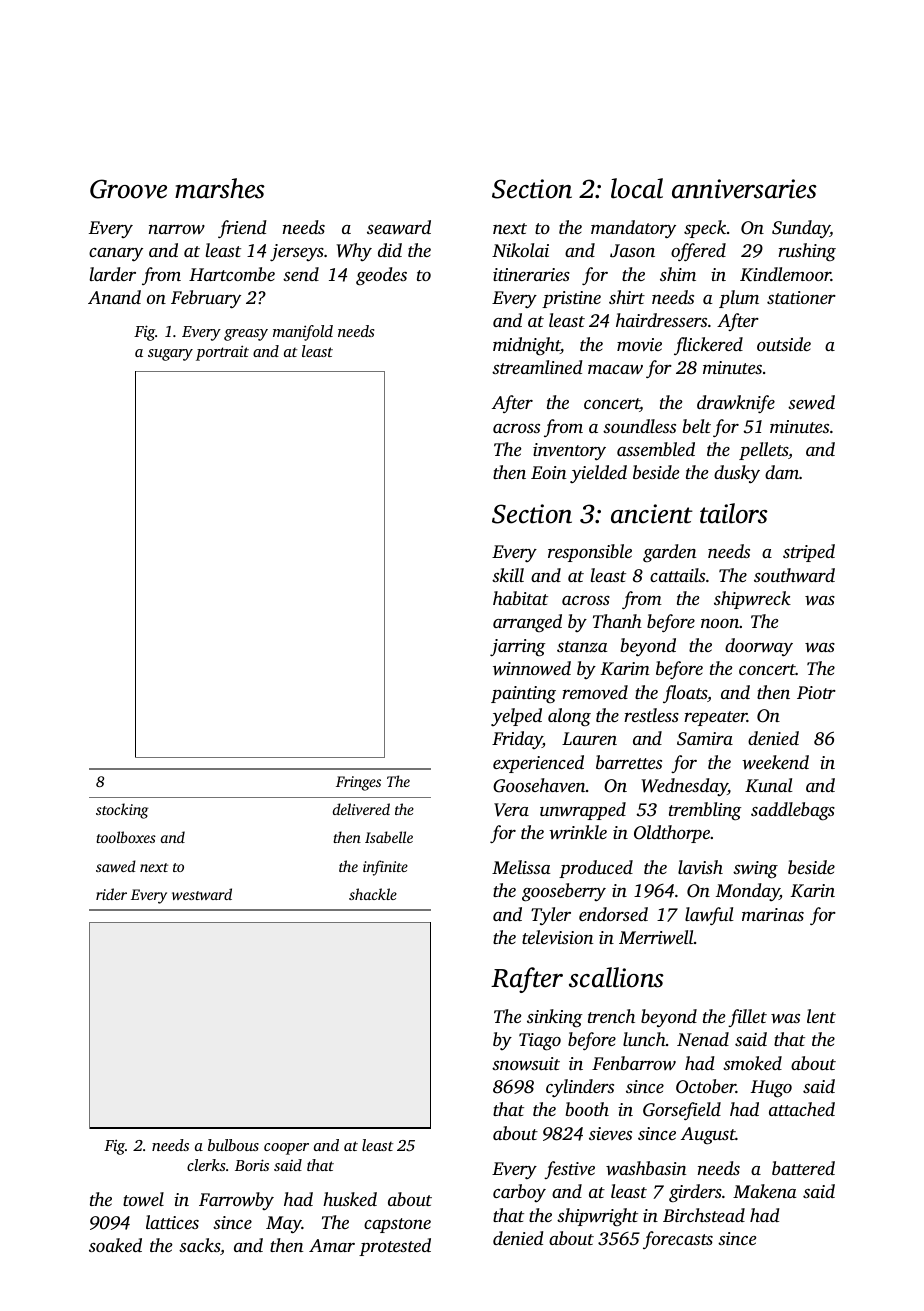 This screenshot has height=1311, width=924. I want to click on Nenad, so click(703, 1039).
